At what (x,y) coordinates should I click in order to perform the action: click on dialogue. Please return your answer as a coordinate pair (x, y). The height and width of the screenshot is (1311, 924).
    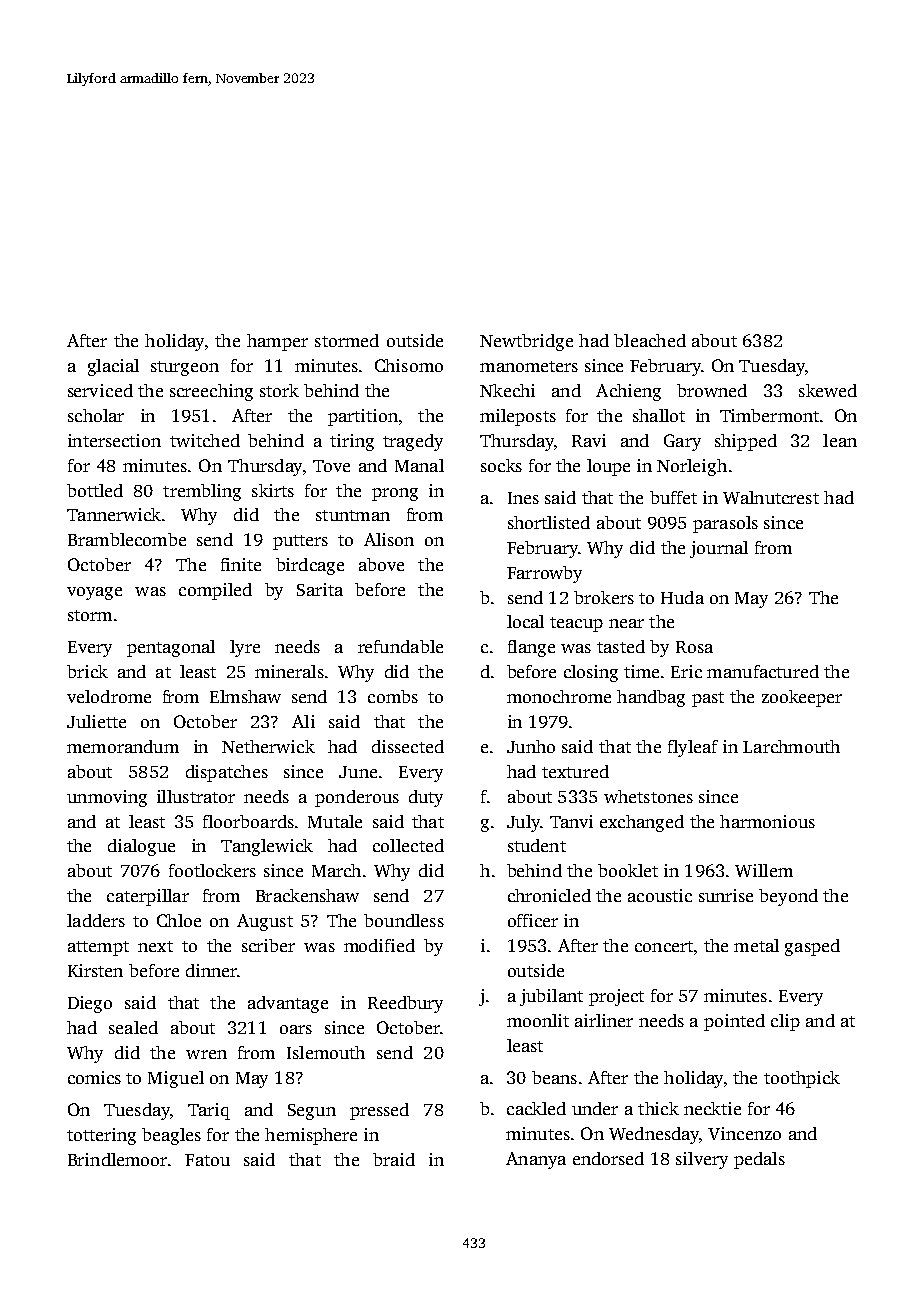
    Looking at the image, I should click on (141, 847).
